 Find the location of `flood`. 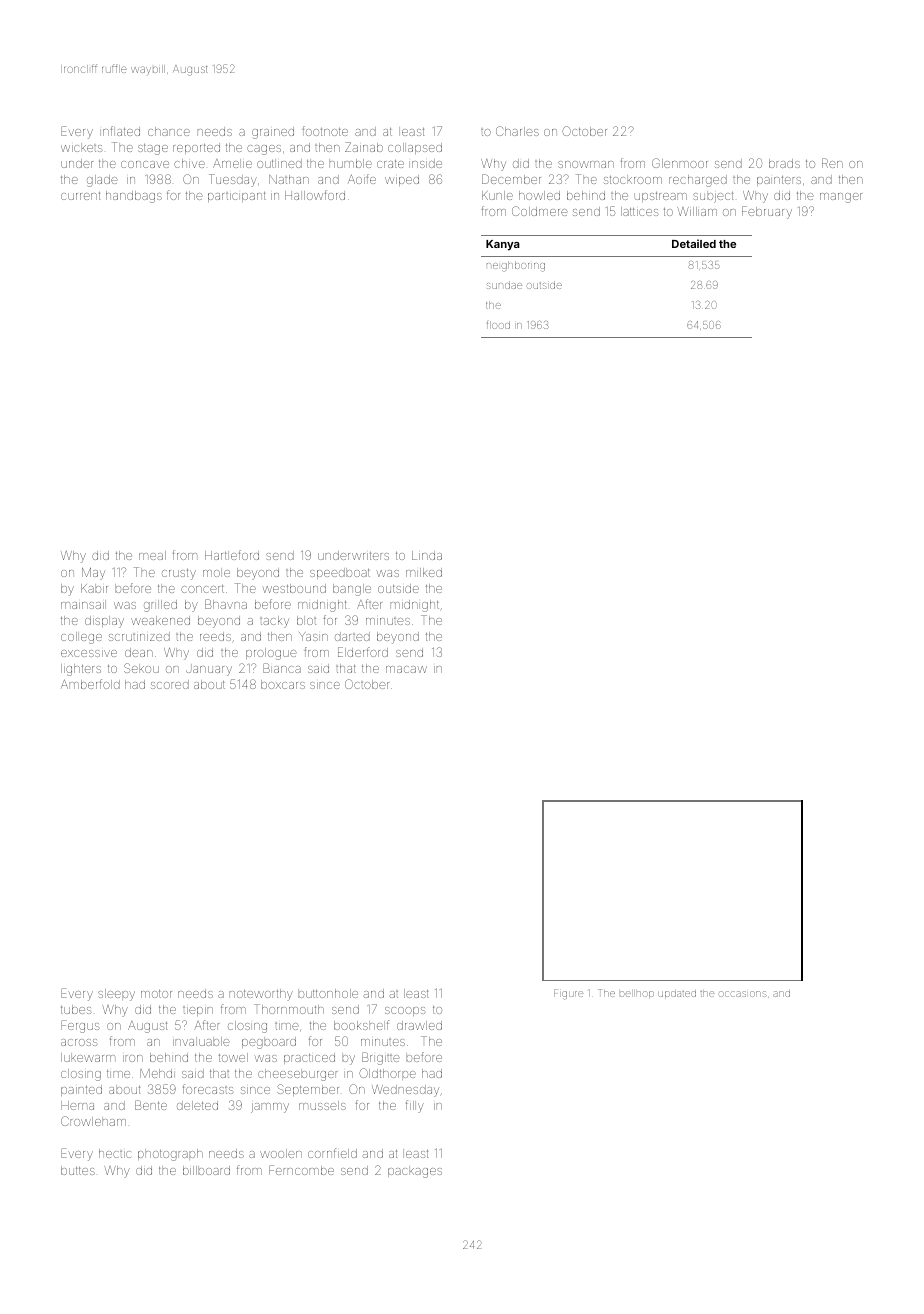

flood is located at coordinates (498, 325).
